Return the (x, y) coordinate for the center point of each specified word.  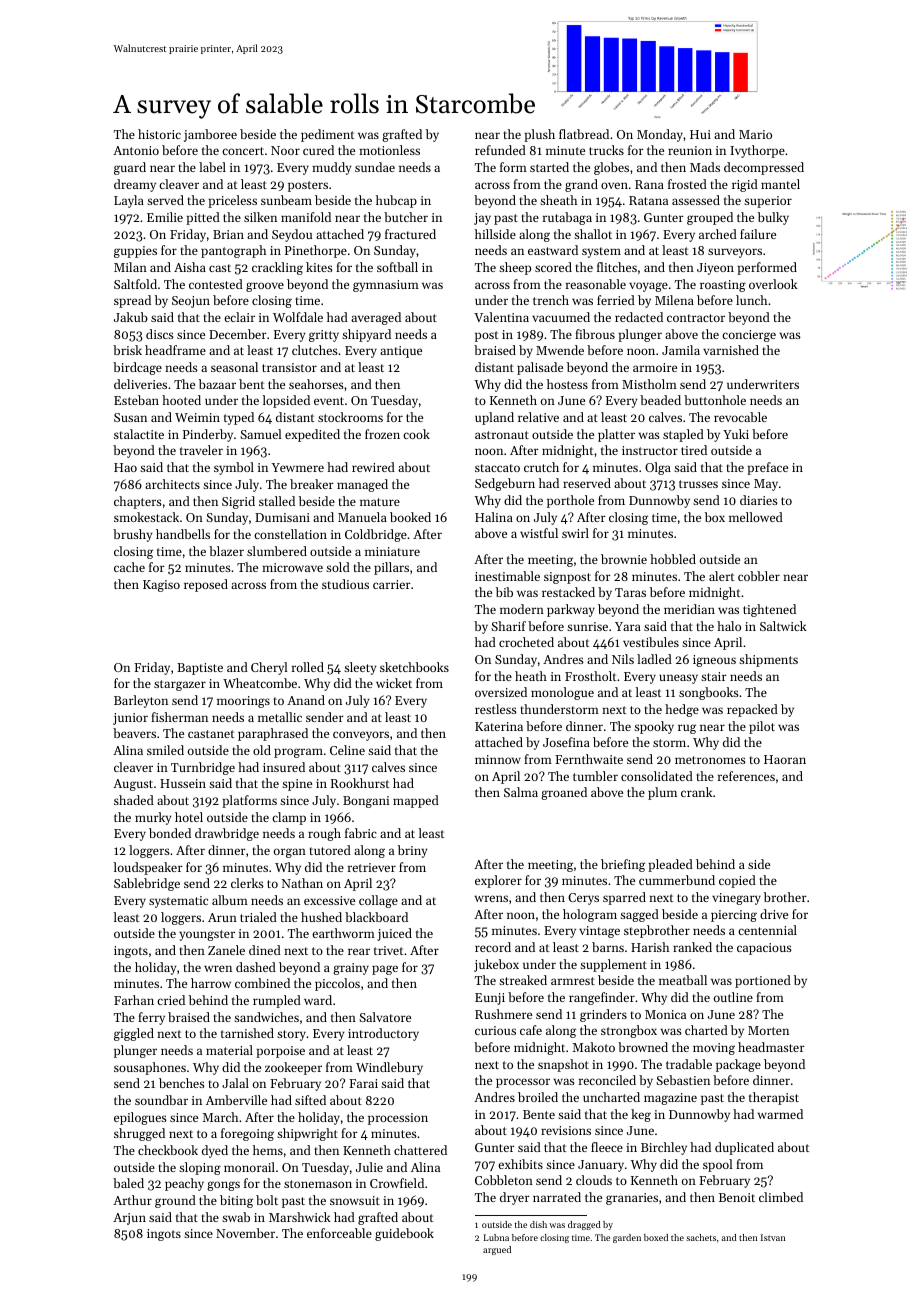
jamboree (210, 135)
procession (398, 1119)
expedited (312, 435)
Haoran (785, 759)
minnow (498, 759)
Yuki (736, 434)
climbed (781, 1197)
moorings (243, 702)
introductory (383, 1034)
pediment (327, 135)
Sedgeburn (505, 484)
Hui (700, 134)
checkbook (168, 1150)
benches (182, 1083)
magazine (670, 1099)
